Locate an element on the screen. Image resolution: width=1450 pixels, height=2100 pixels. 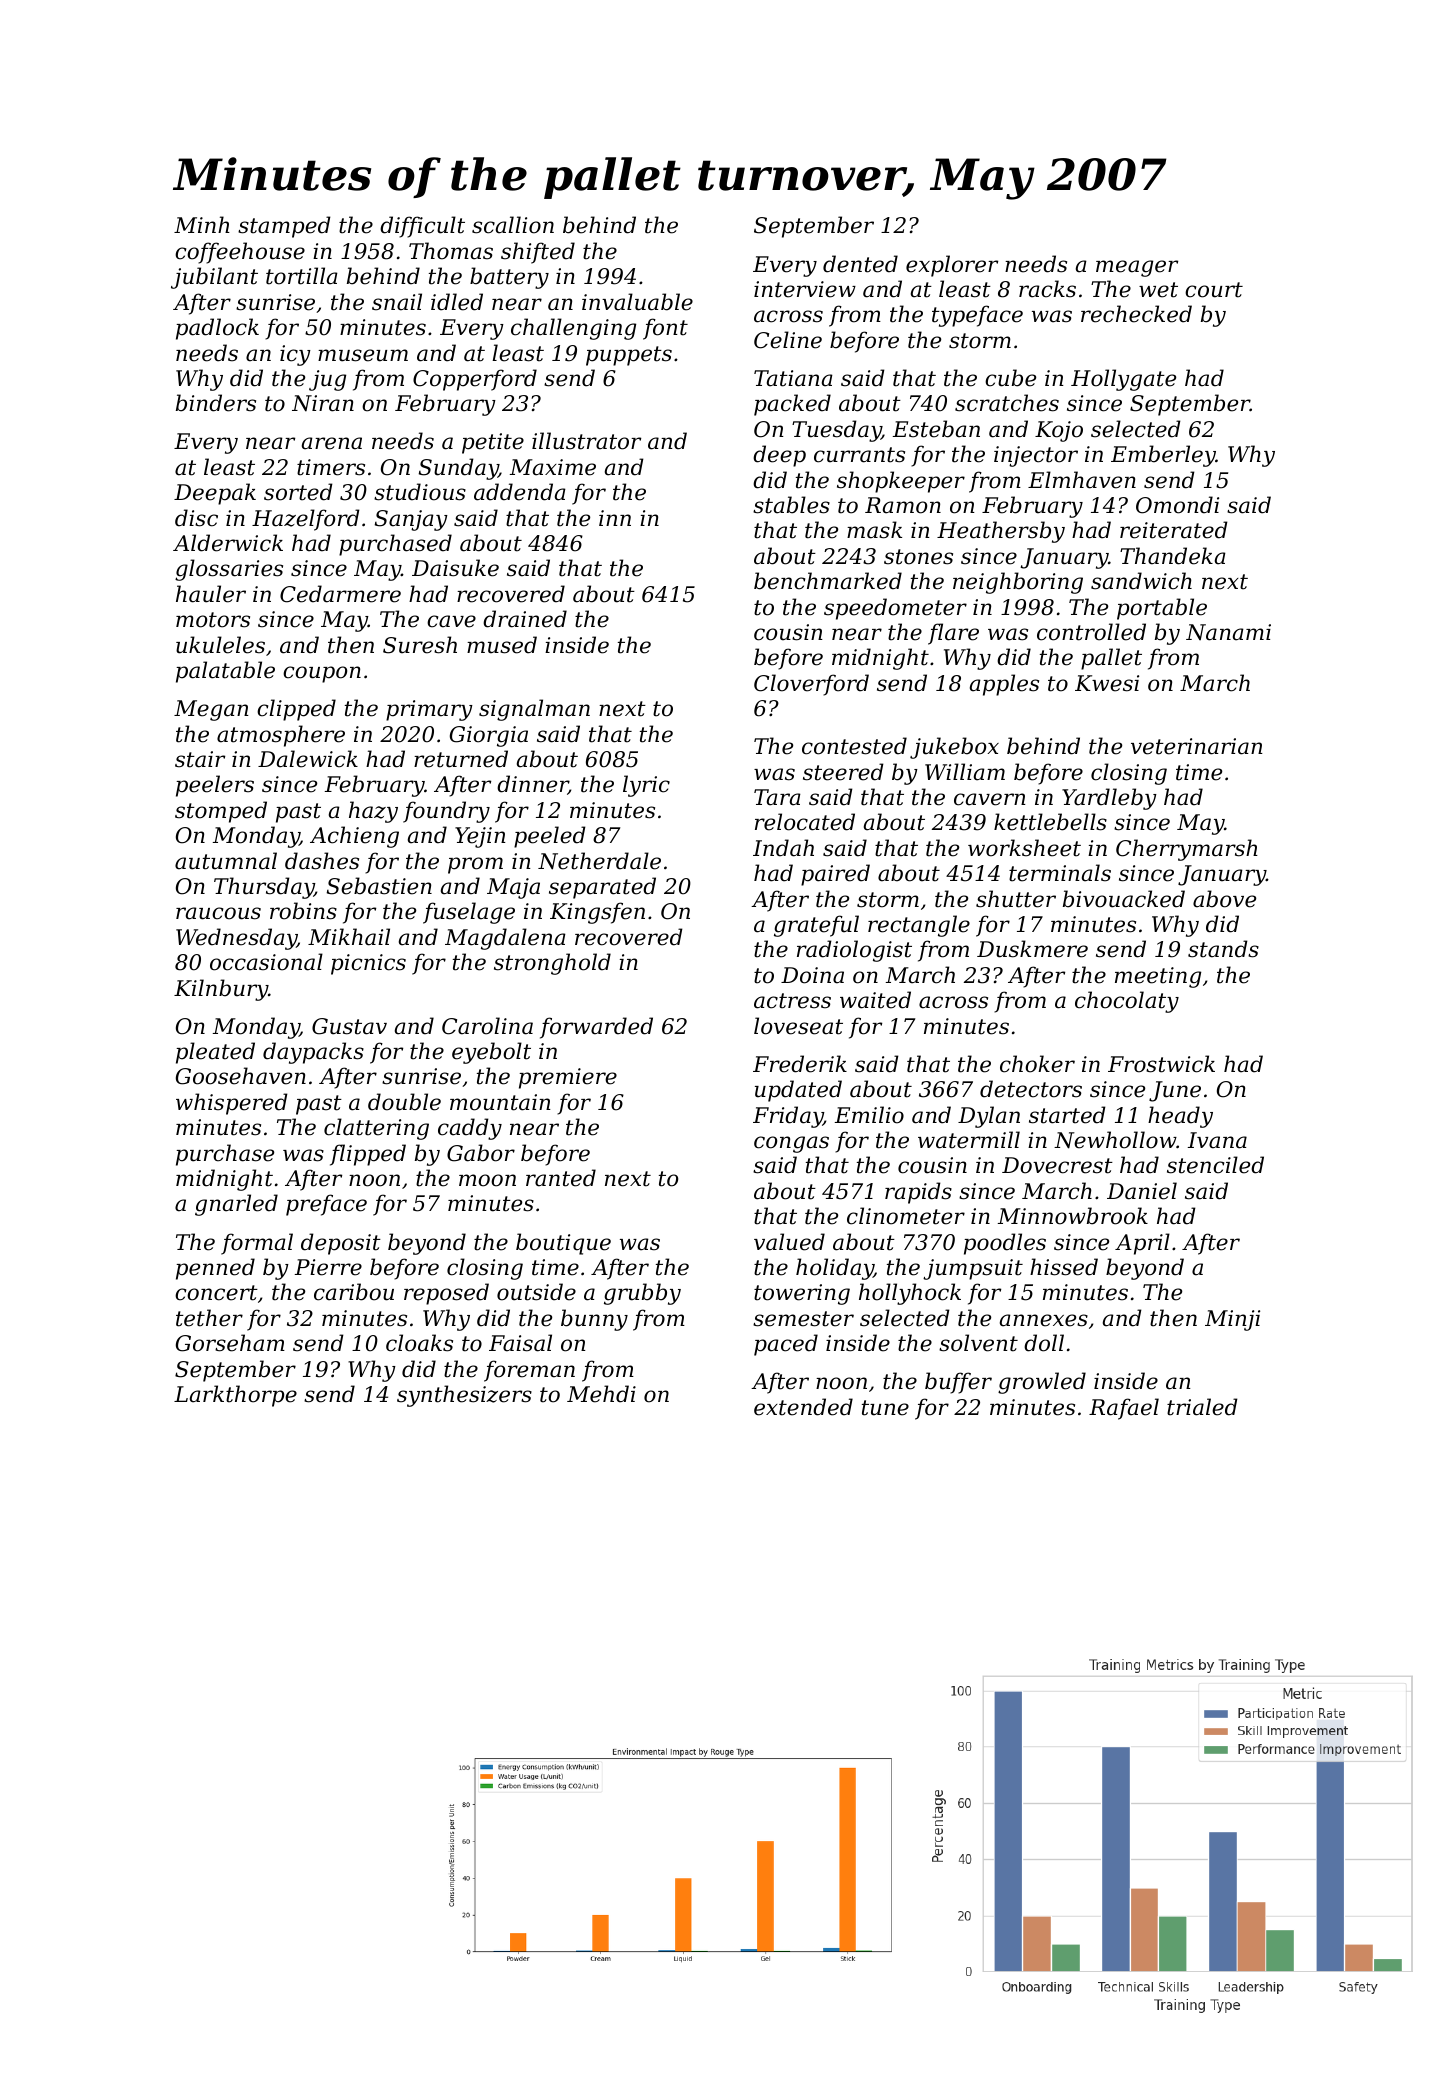
Larkthorpe is located at coordinates (235, 1396).
